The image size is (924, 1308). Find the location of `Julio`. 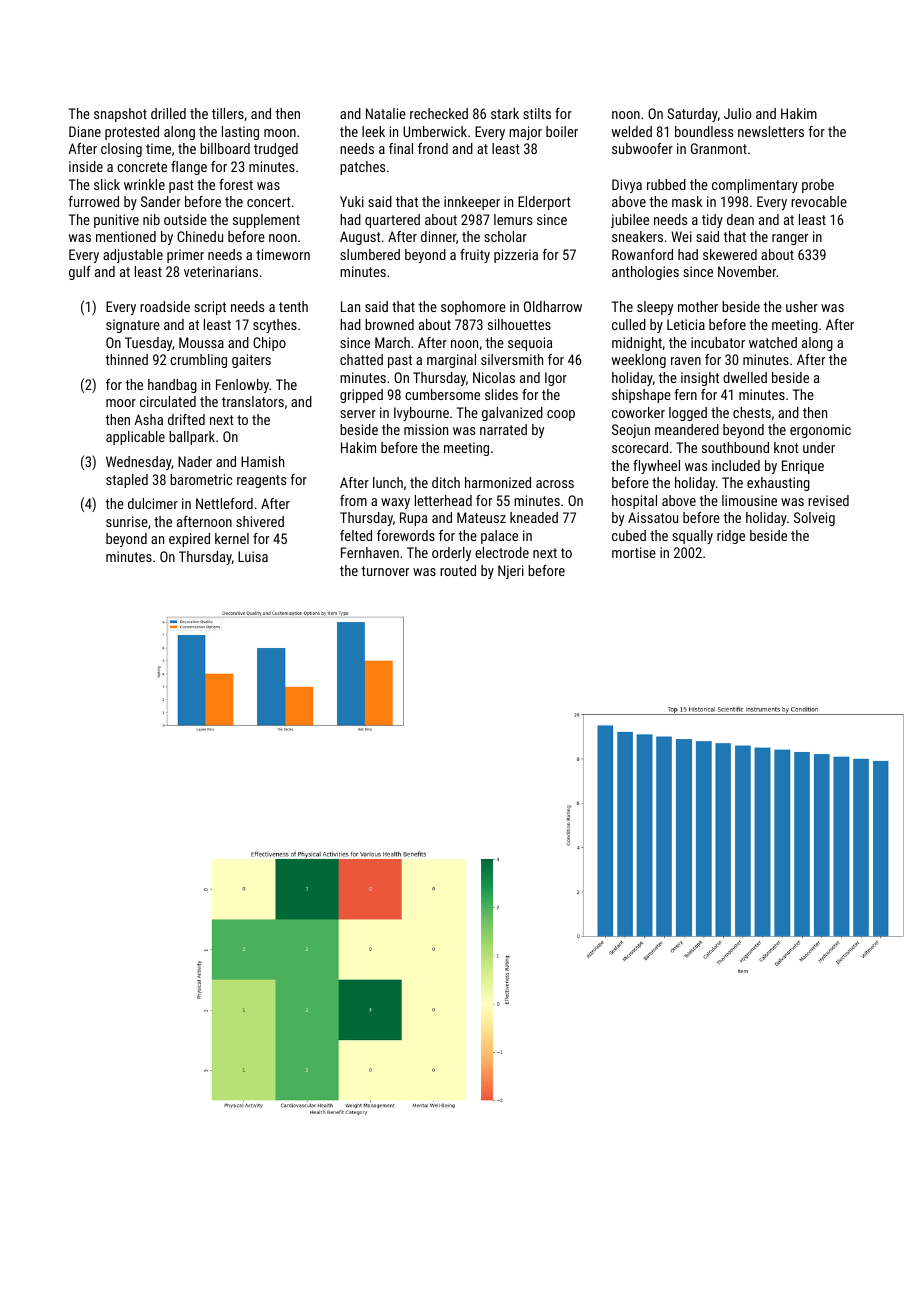

Julio is located at coordinates (737, 113).
